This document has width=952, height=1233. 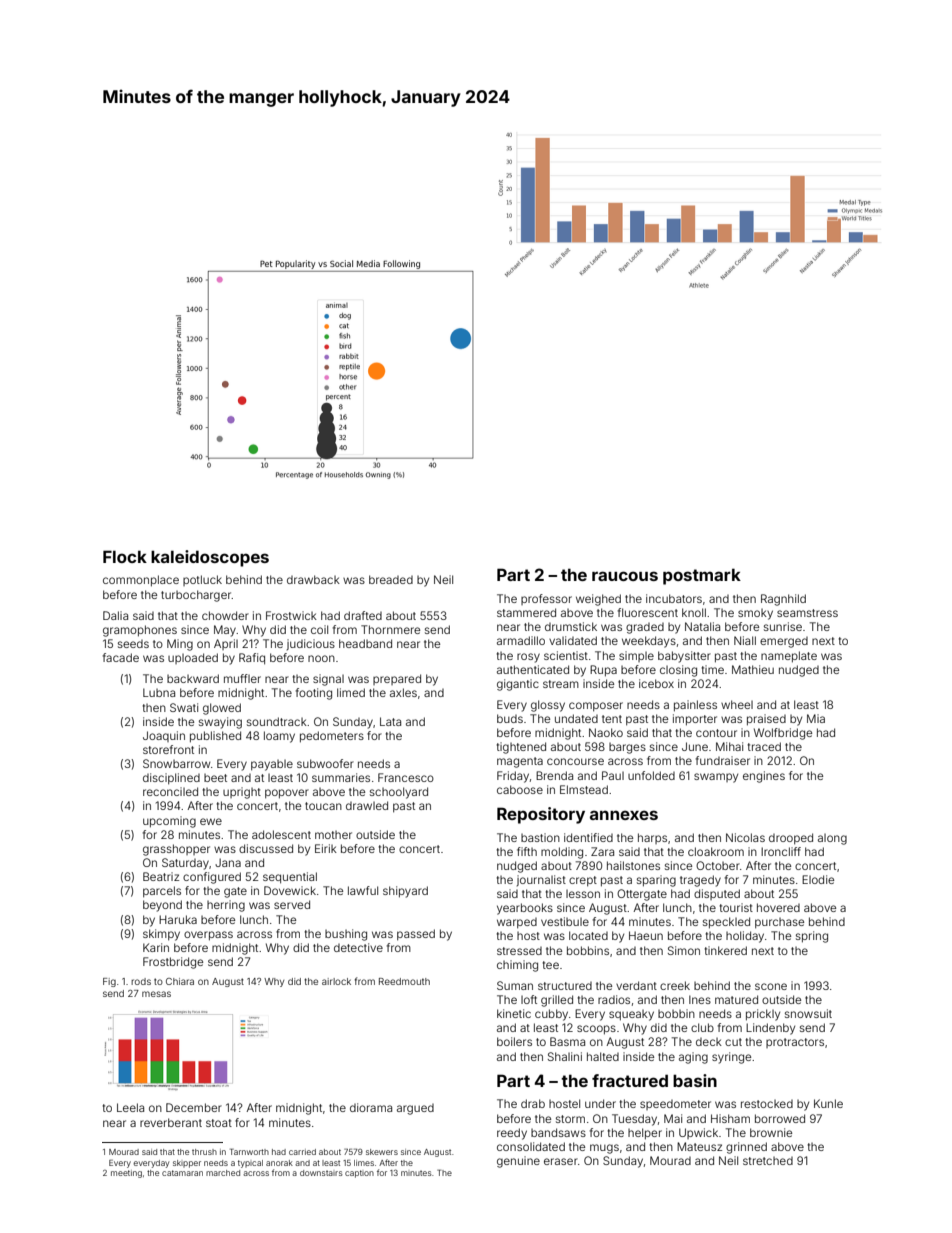 I want to click on postmark, so click(x=702, y=576).
